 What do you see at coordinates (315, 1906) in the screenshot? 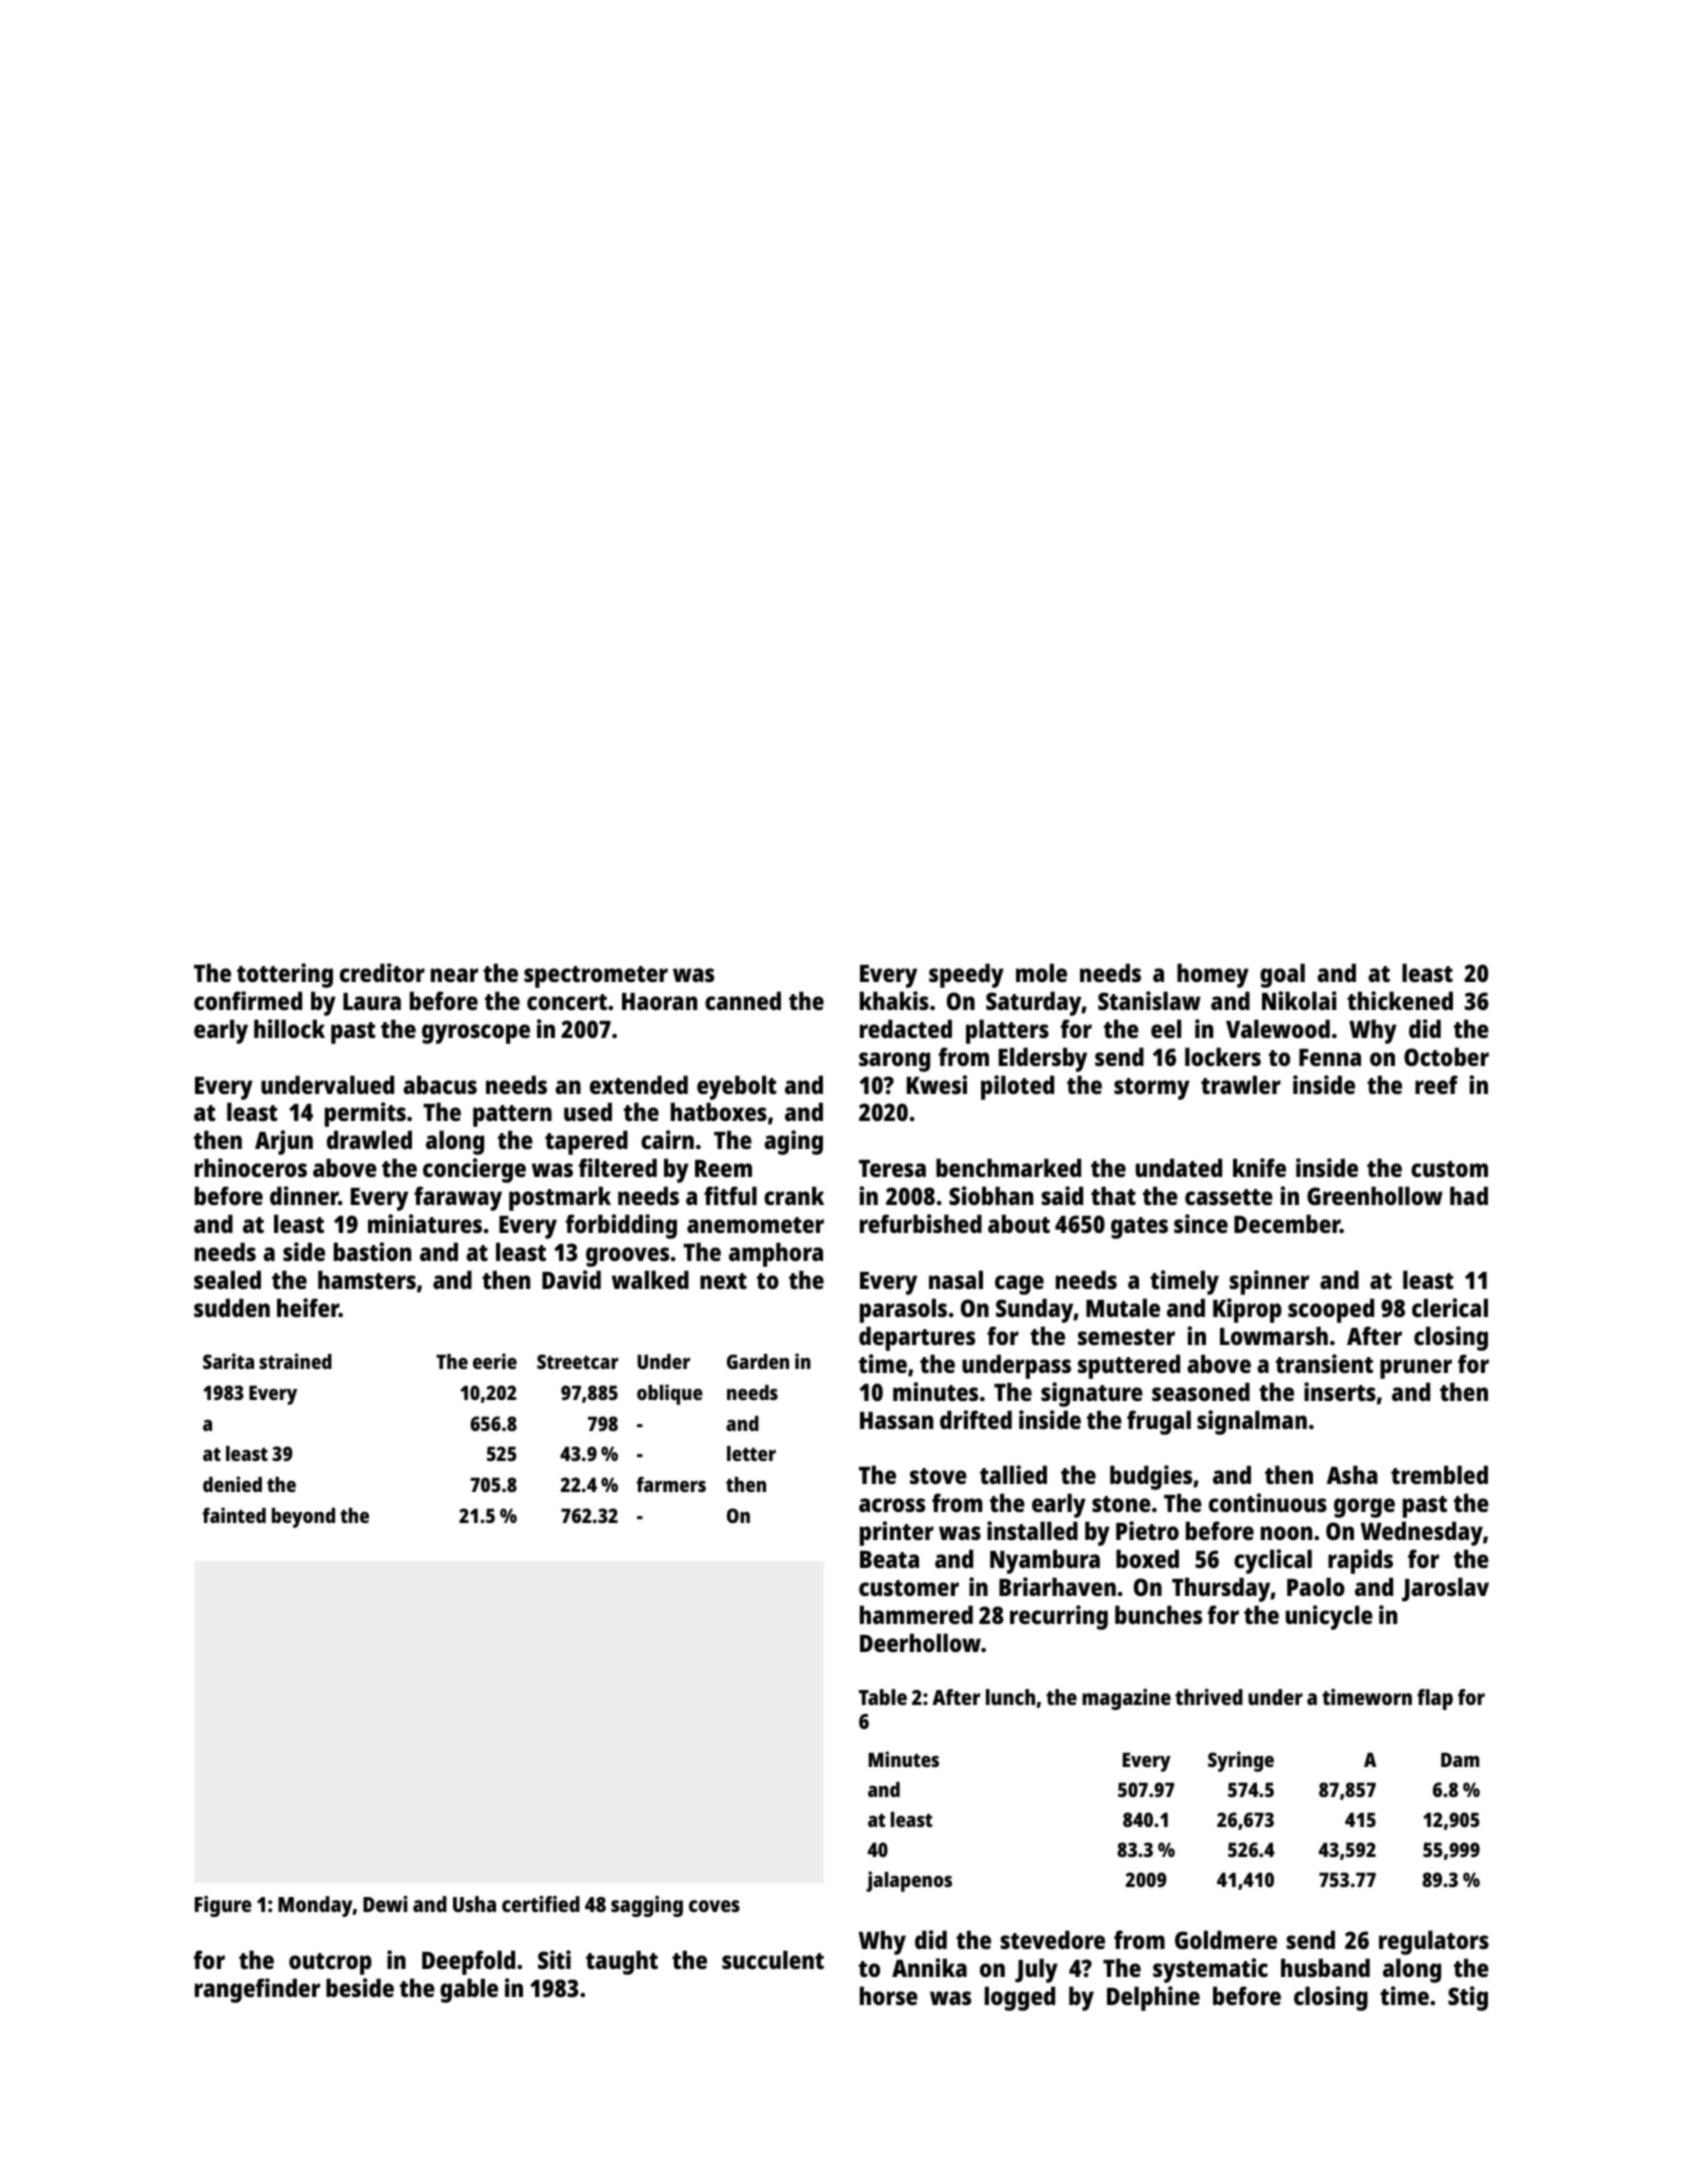
I see `Monday` at bounding box center [315, 1906].
